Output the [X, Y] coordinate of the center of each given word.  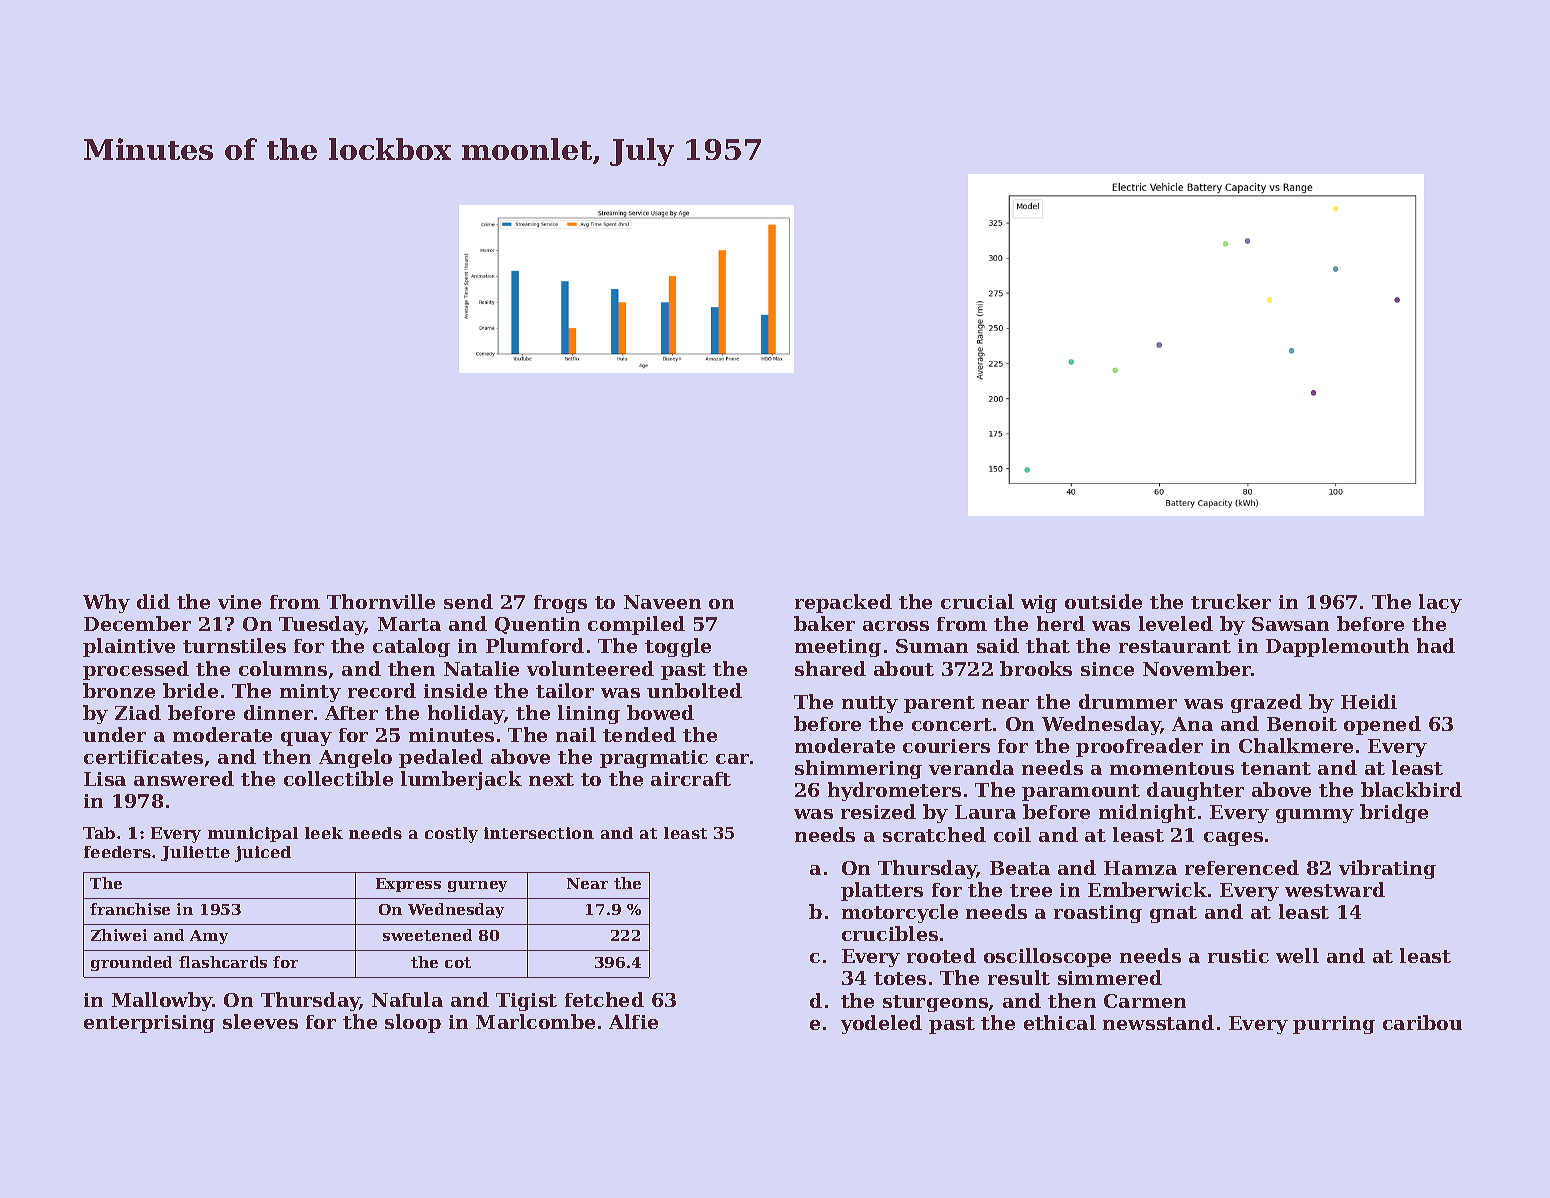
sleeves [260, 1021]
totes [900, 978]
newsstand [1158, 1022]
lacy [1440, 603]
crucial [977, 601]
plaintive [129, 647]
